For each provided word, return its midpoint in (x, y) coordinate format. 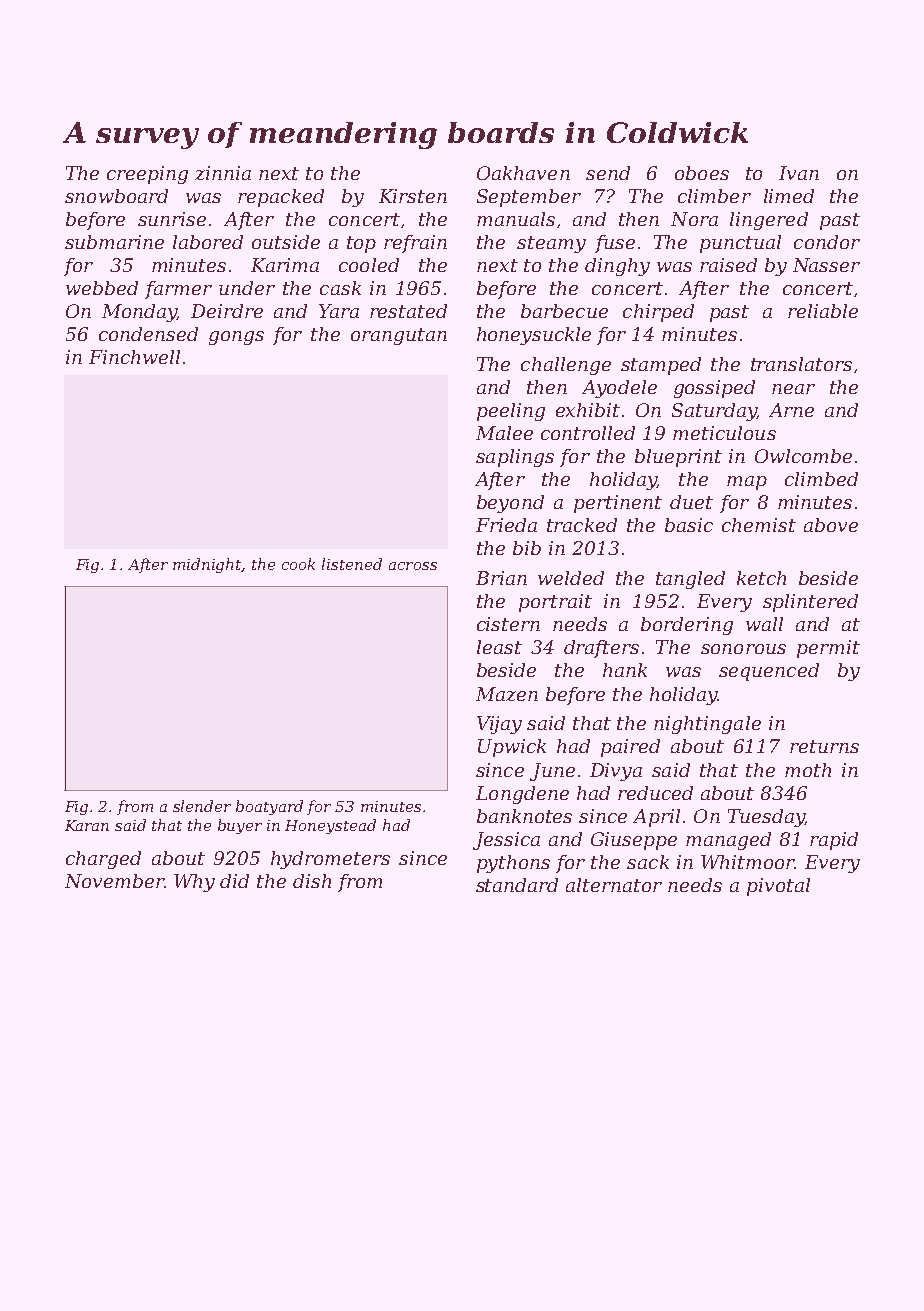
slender (202, 806)
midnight (207, 565)
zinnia (223, 173)
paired (630, 748)
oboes (702, 173)
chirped (658, 313)
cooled (369, 265)
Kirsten (413, 196)
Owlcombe (803, 456)
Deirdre (227, 311)
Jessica (506, 841)
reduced (655, 793)
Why (194, 883)
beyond (510, 504)
